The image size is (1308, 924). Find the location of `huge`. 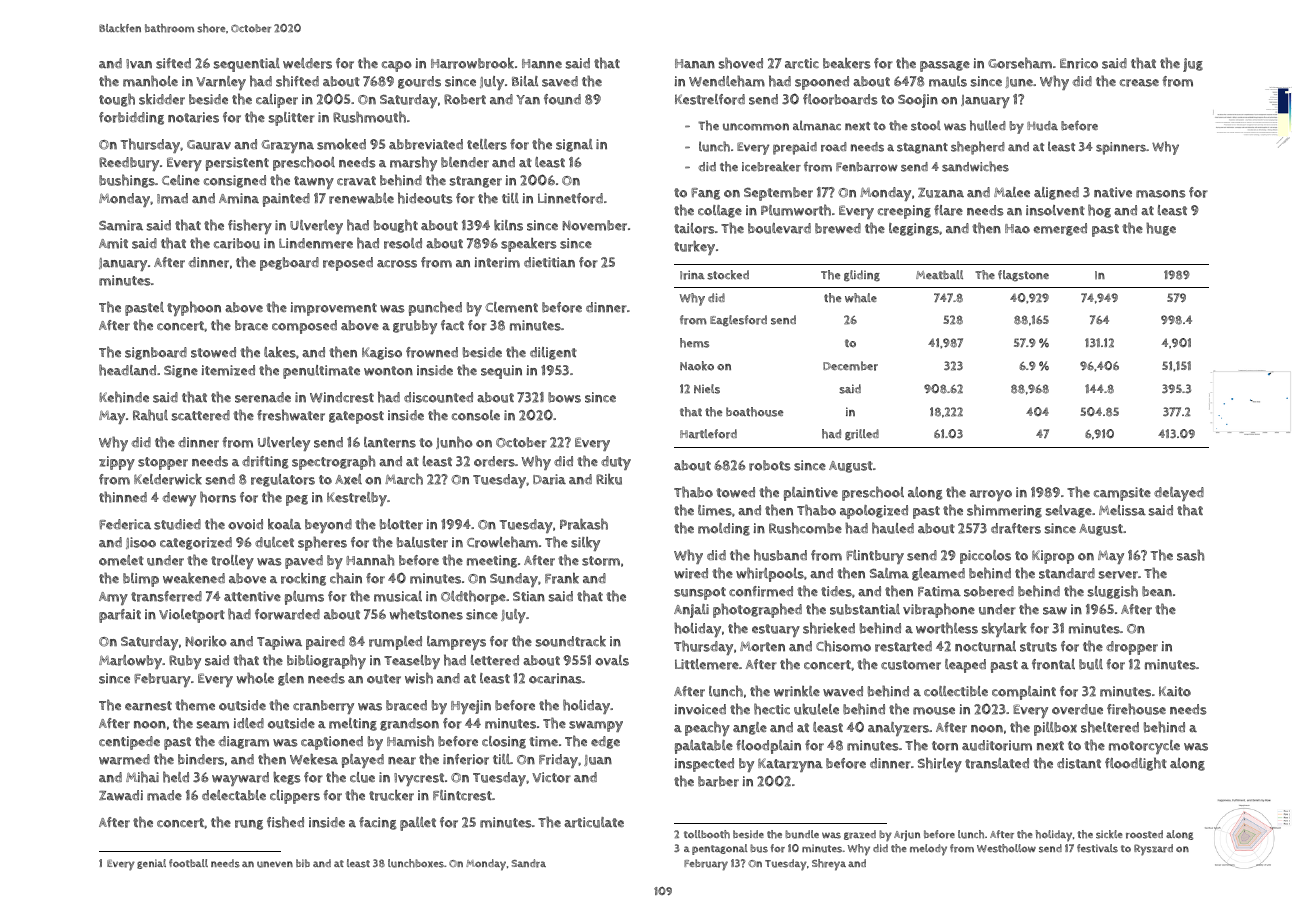

huge is located at coordinates (1161, 229).
